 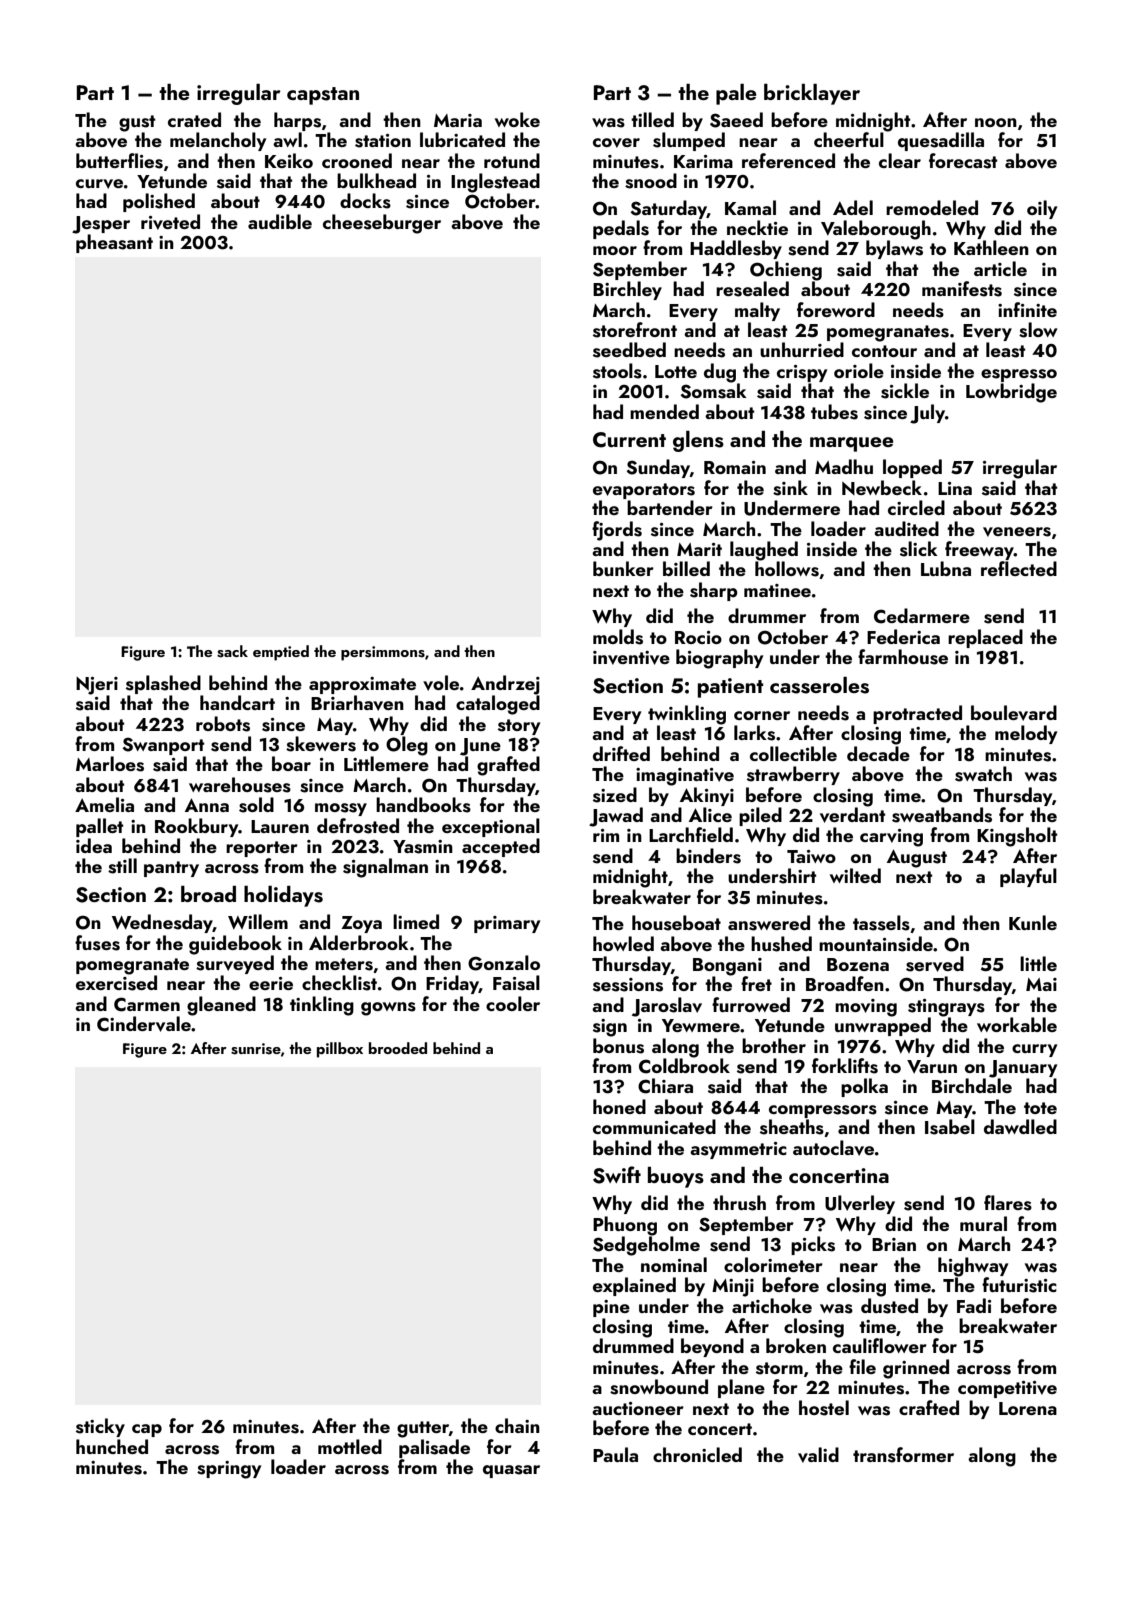 I want to click on bricklayer, so click(x=812, y=94).
